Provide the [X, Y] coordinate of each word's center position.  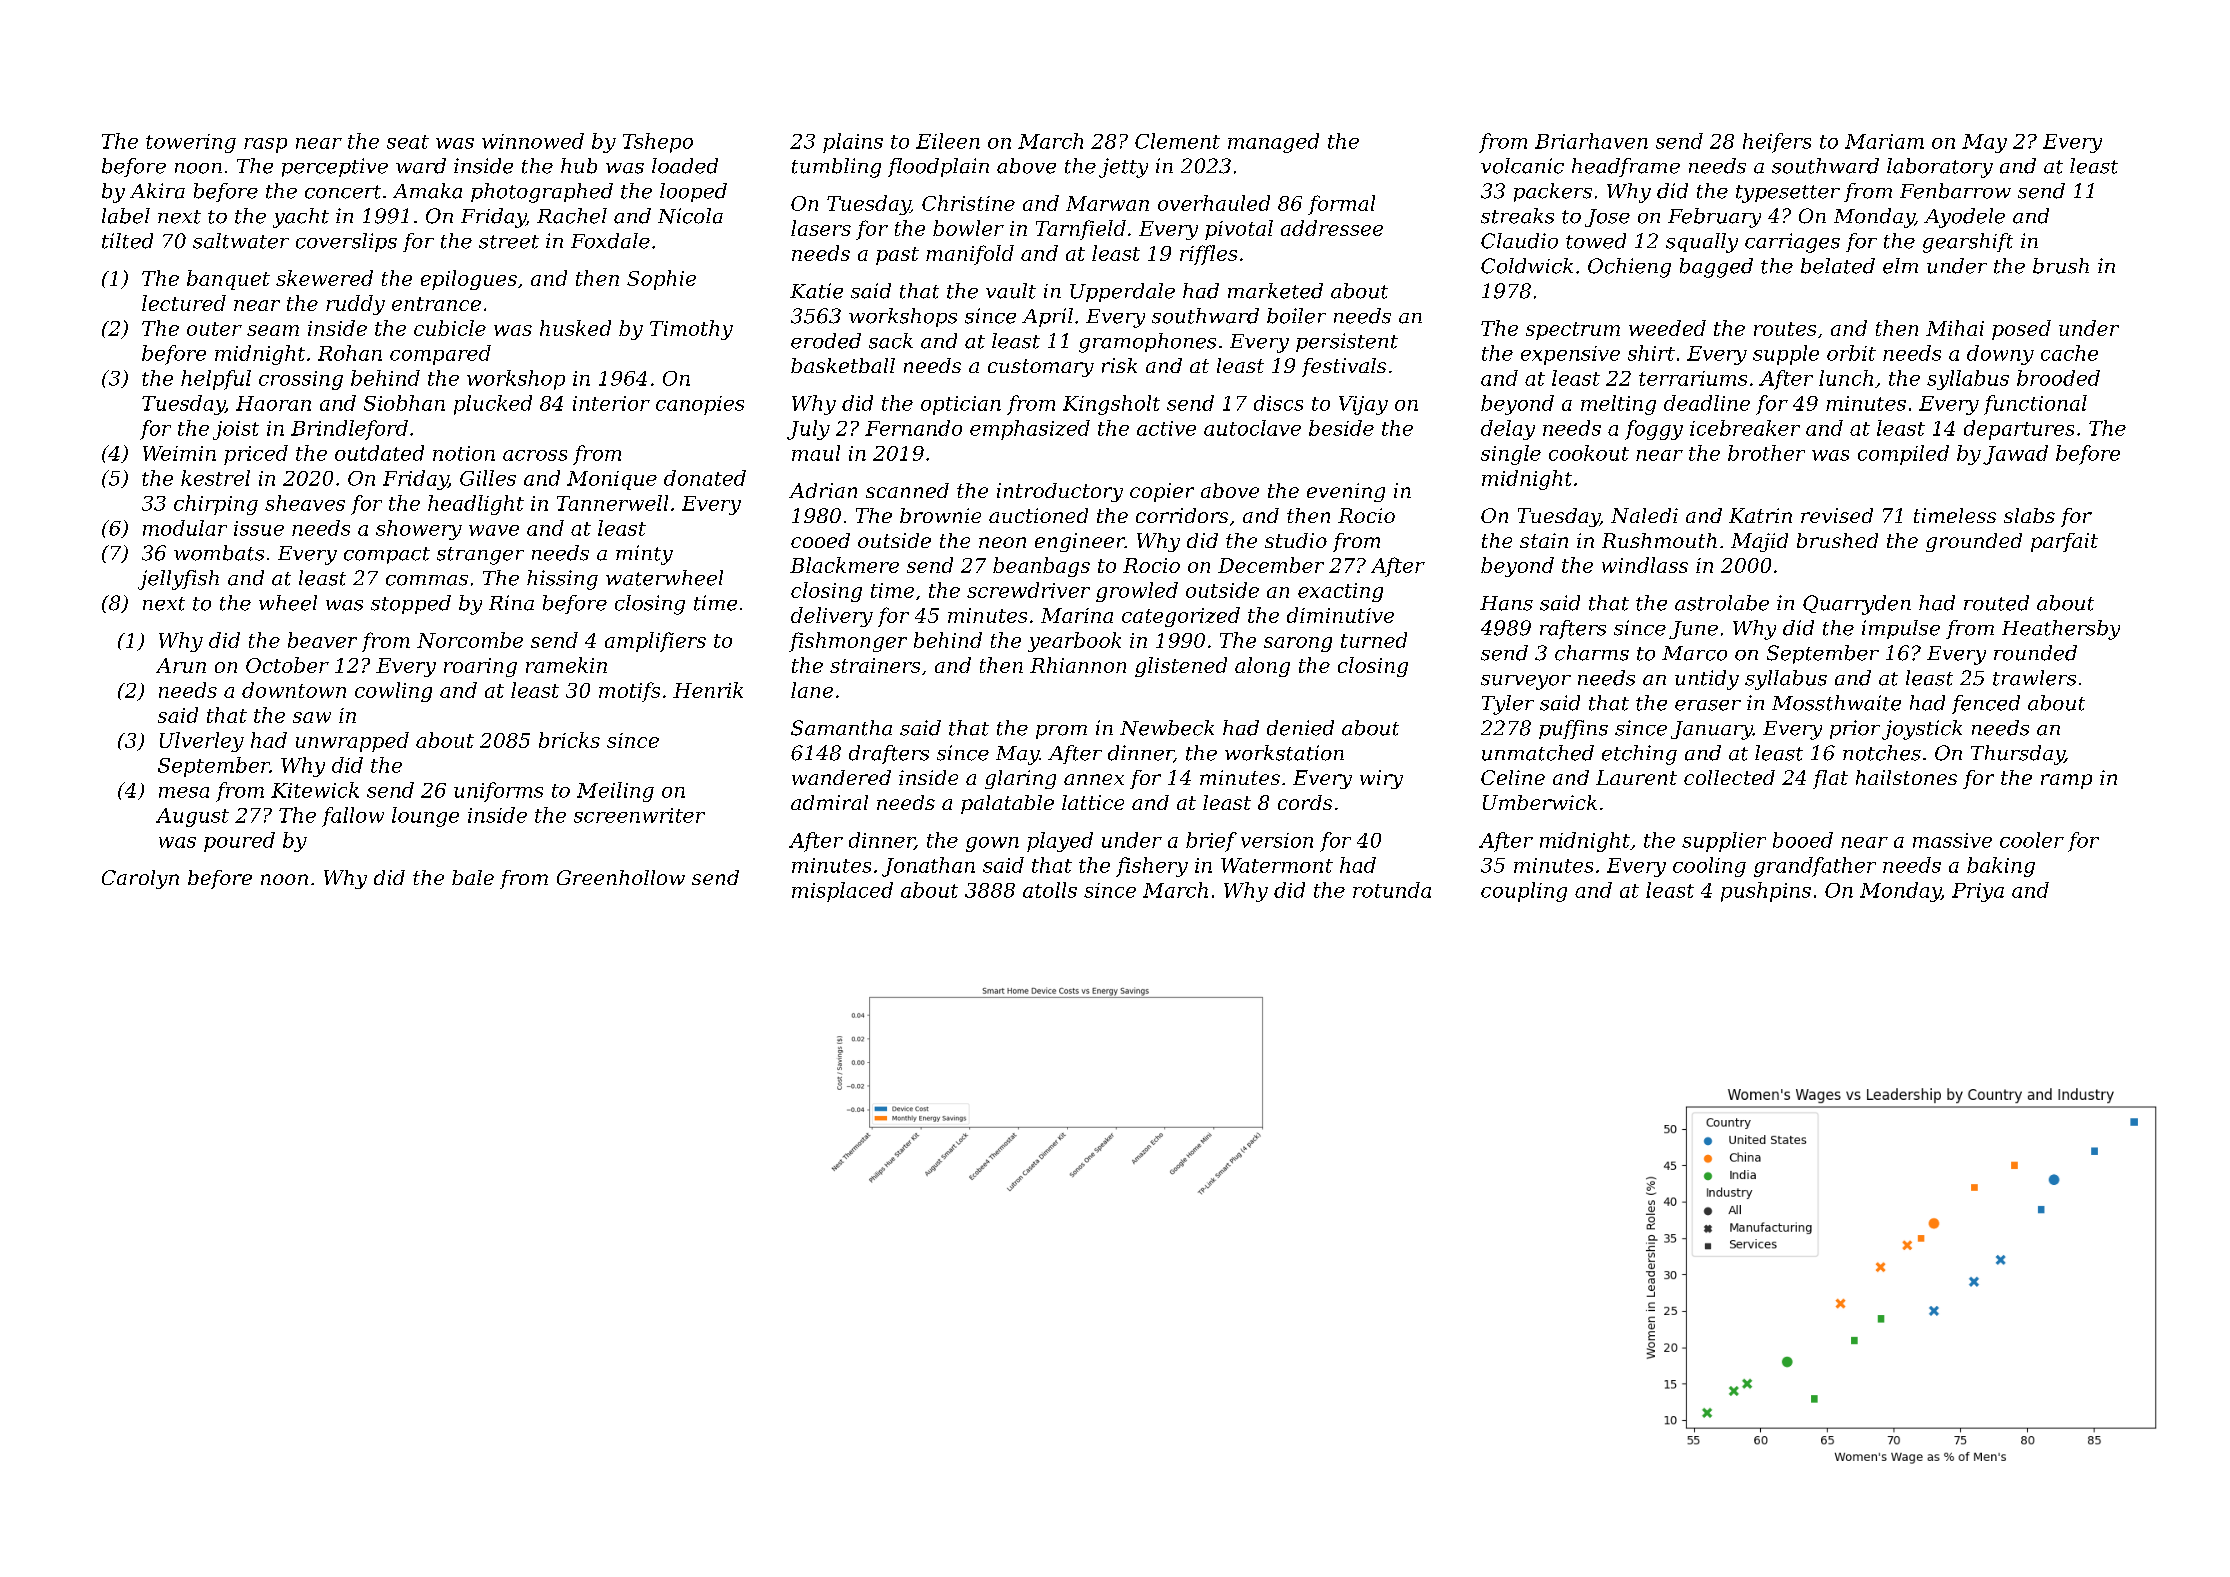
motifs [629, 692]
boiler [1296, 316]
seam [273, 330]
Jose [1607, 218]
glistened [1181, 667]
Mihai [1955, 328]
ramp [2066, 781]
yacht [301, 218]
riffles [1208, 255]
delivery [832, 617]
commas [427, 580]
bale [473, 877]
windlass [1645, 565]
